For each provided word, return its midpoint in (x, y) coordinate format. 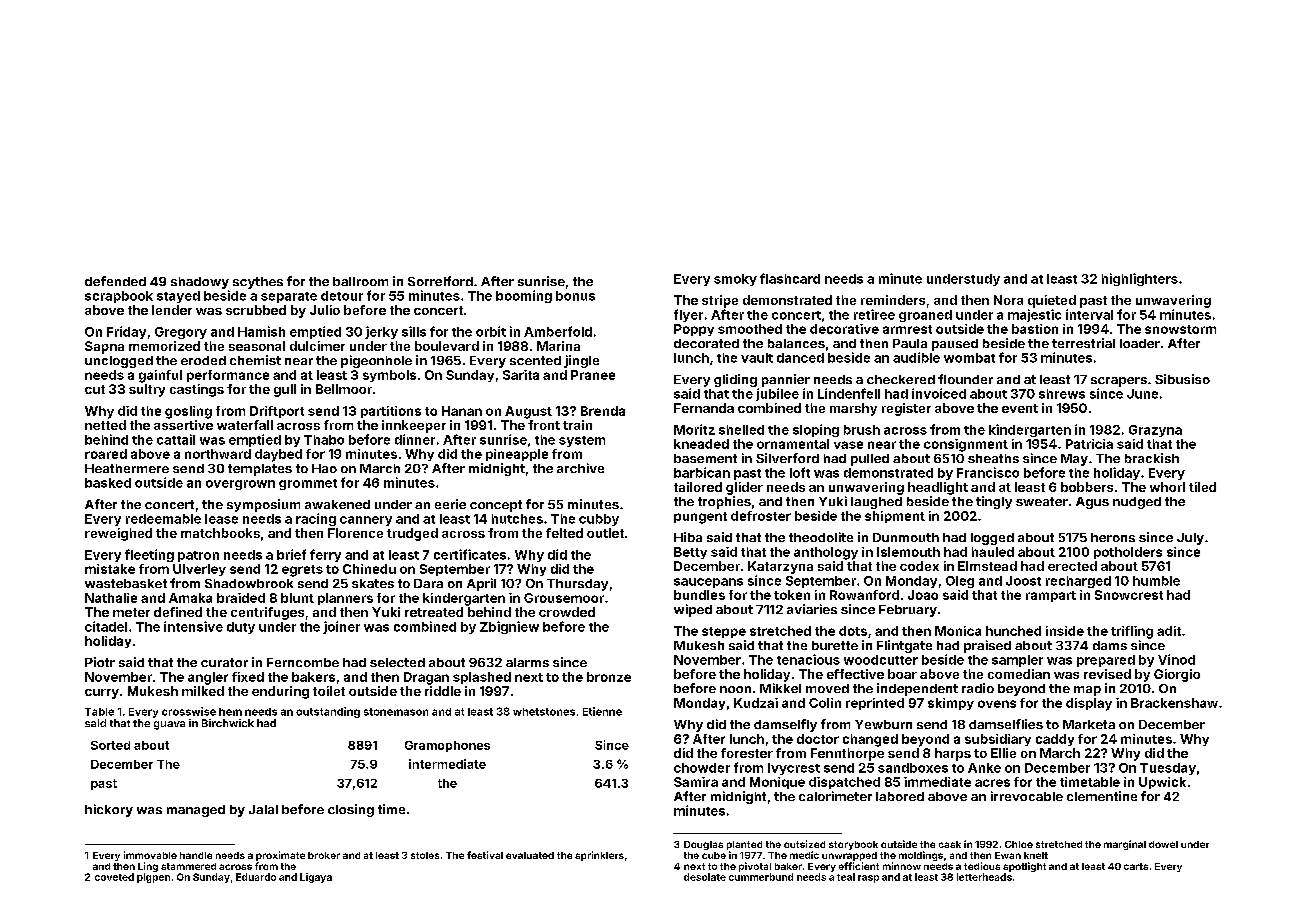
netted (105, 425)
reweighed (118, 534)
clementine (1102, 796)
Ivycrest (794, 769)
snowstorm (1180, 329)
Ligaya (316, 878)
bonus (575, 296)
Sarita (521, 375)
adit (1169, 631)
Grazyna (1155, 431)
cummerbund (761, 877)
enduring (280, 692)
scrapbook (119, 297)
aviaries (812, 609)
